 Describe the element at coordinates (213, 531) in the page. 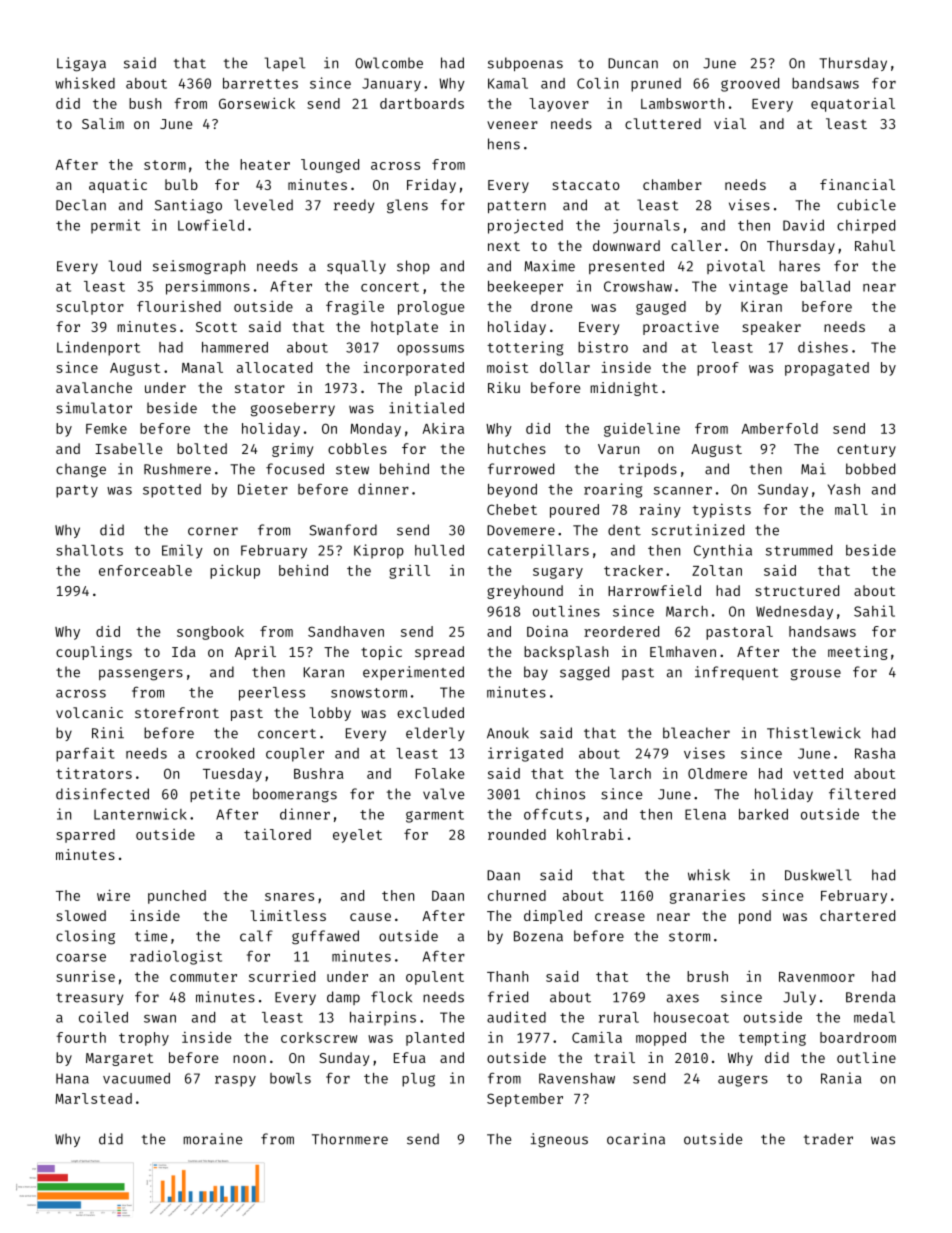

I see `corner` at that location.
